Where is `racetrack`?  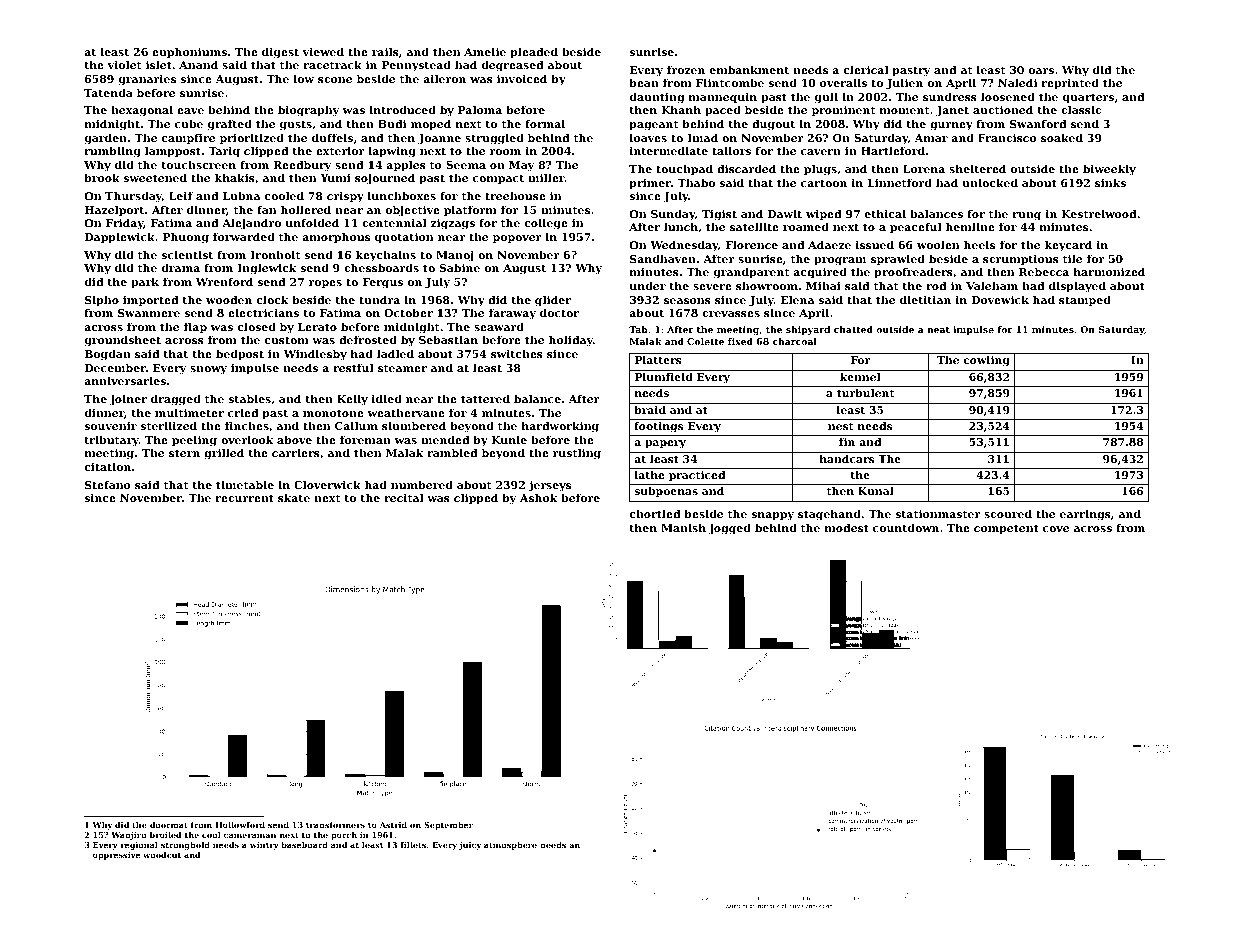 racetrack is located at coordinates (332, 64).
